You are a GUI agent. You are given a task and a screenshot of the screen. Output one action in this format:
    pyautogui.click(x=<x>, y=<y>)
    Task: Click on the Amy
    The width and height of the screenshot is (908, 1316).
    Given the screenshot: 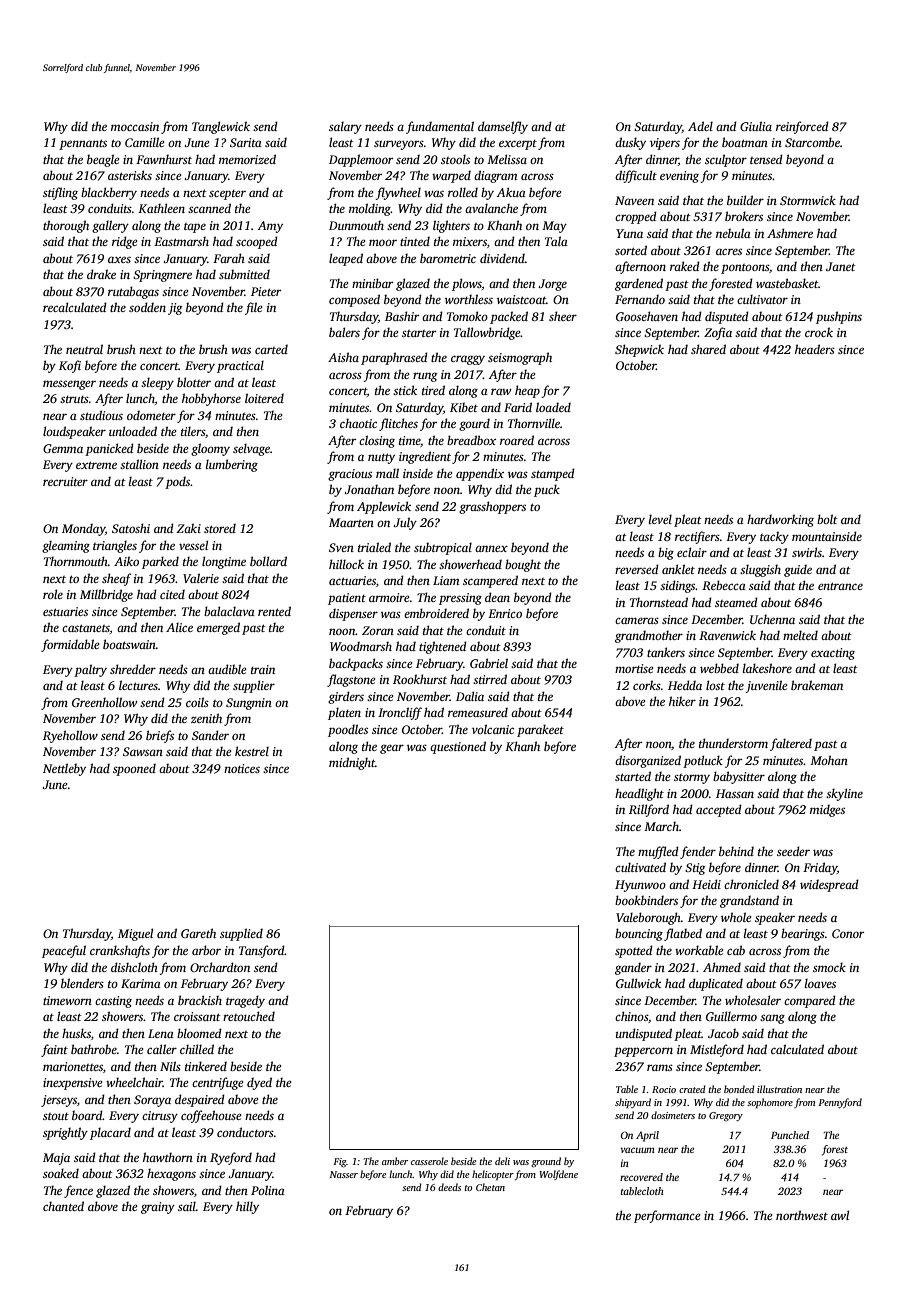 What is the action you would take?
    pyautogui.click(x=270, y=227)
